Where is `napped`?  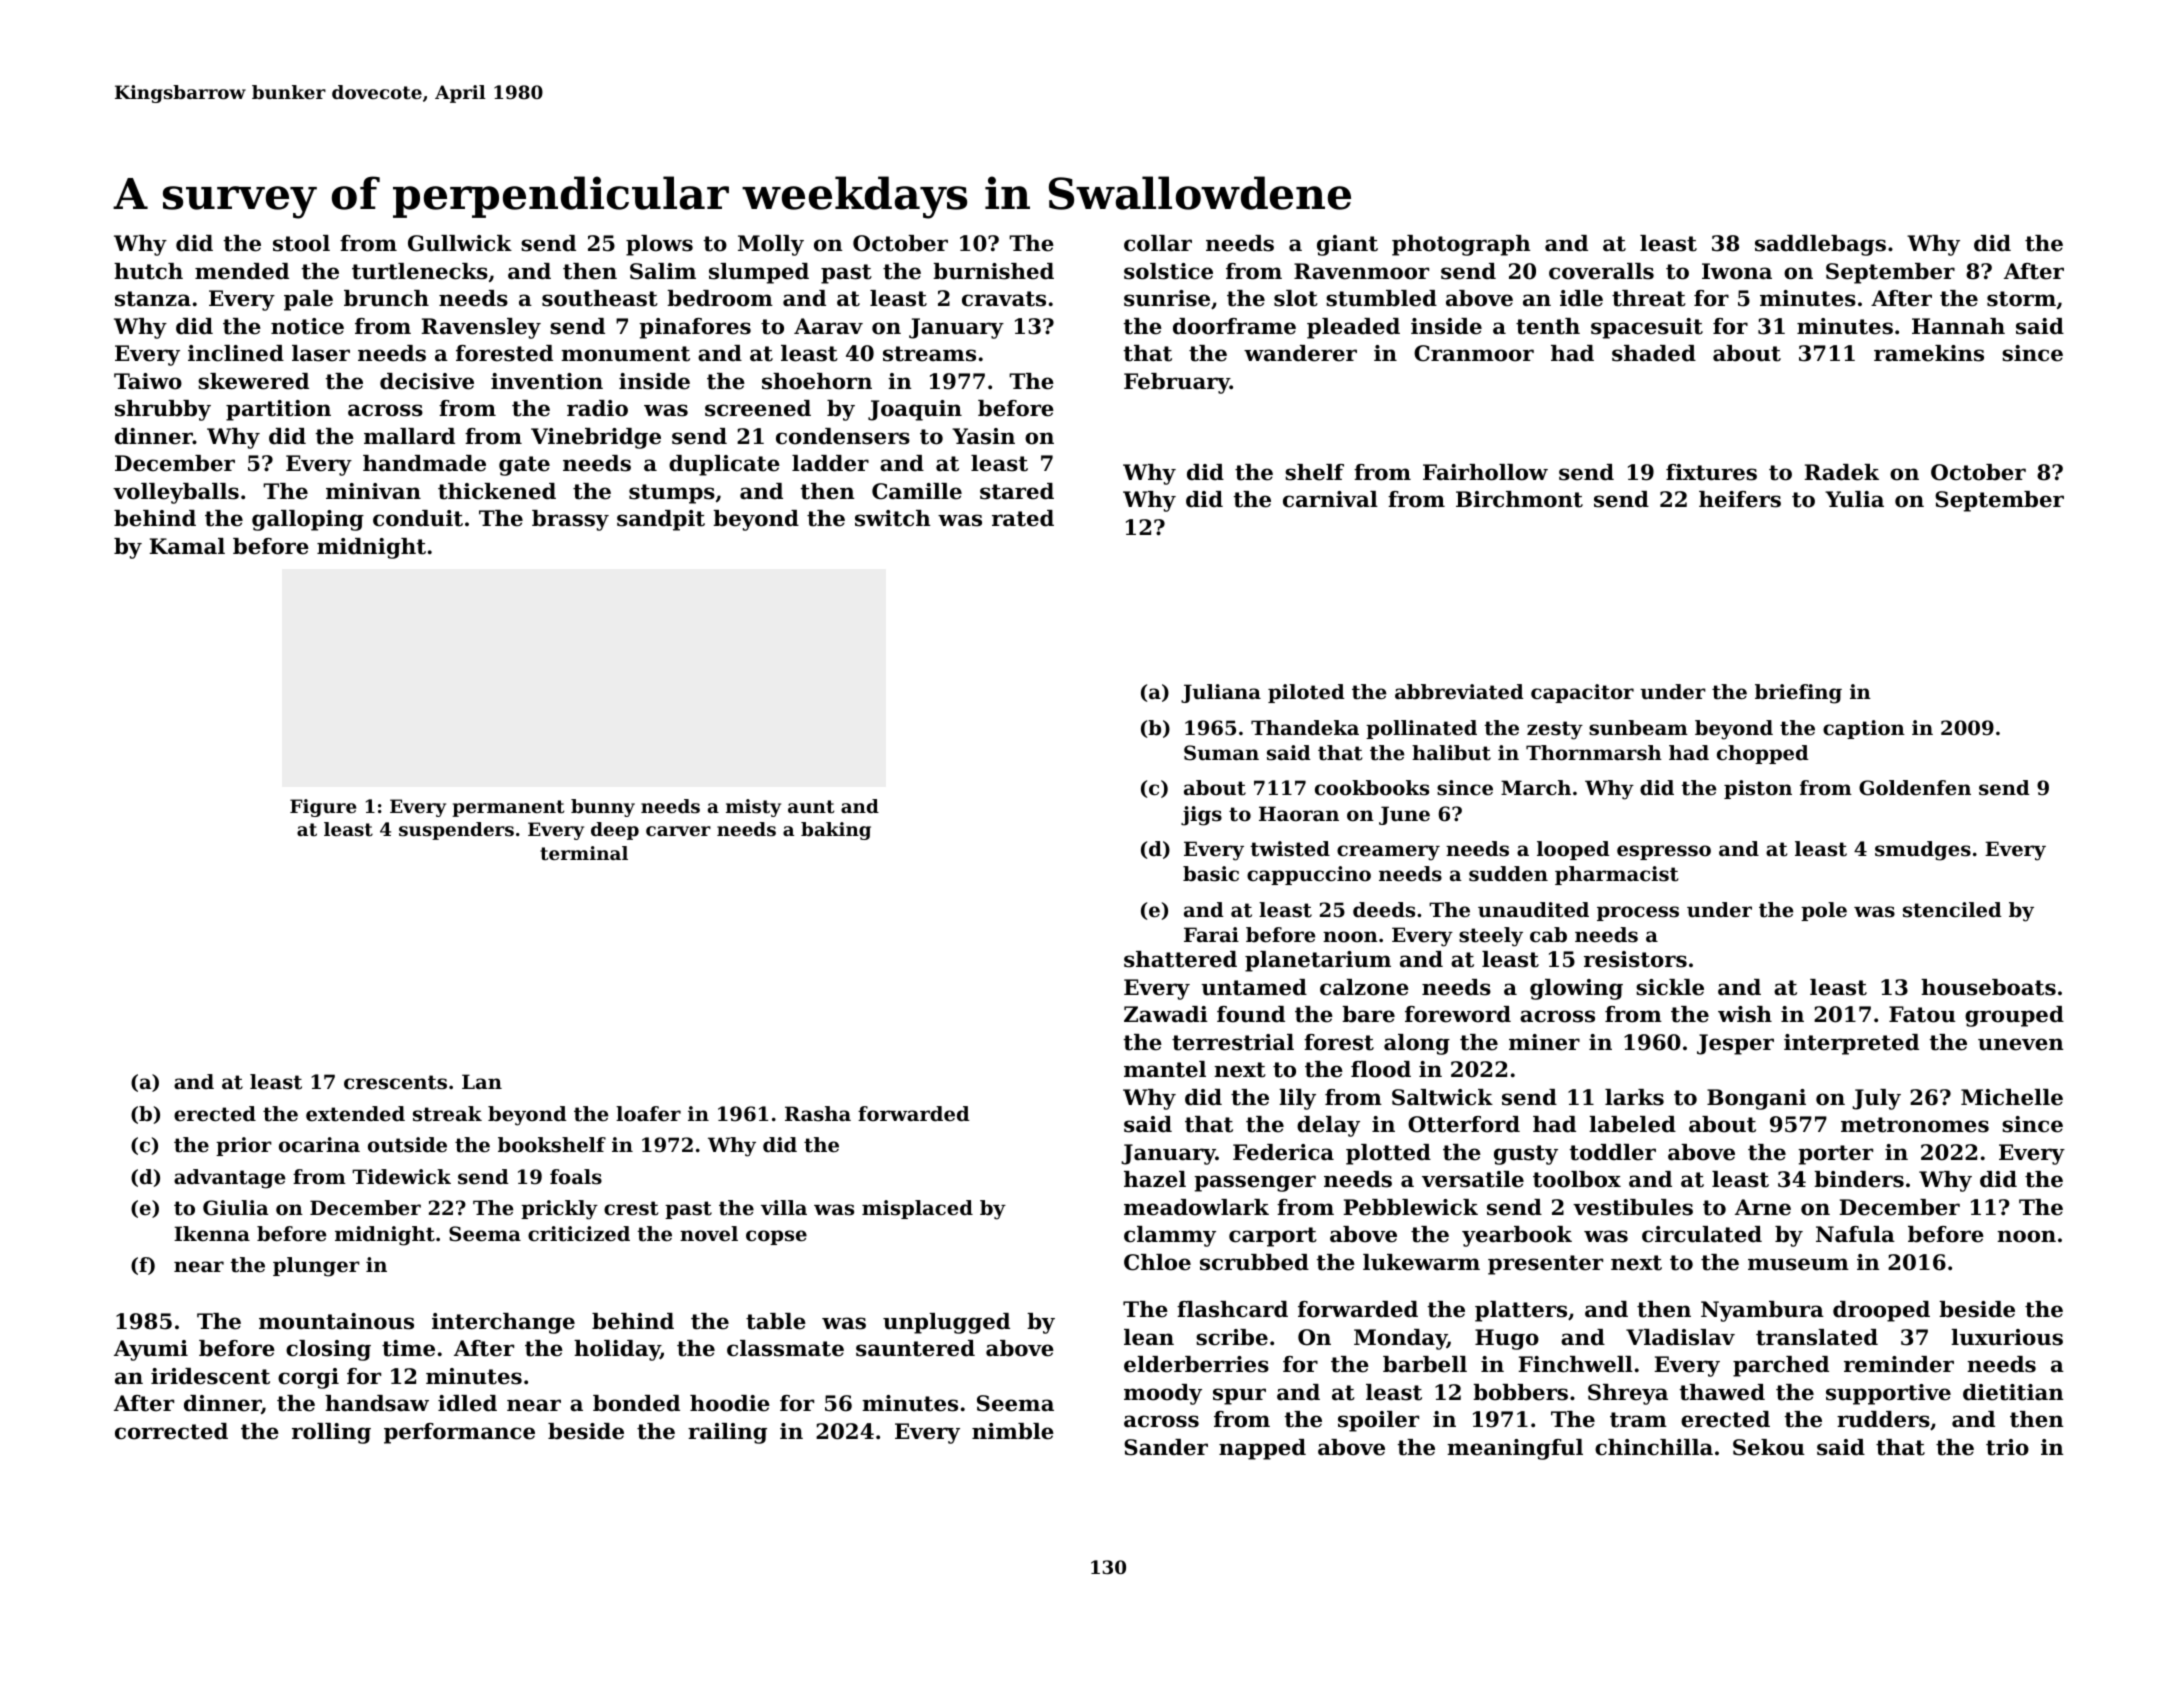
napped is located at coordinates (1262, 1449).
